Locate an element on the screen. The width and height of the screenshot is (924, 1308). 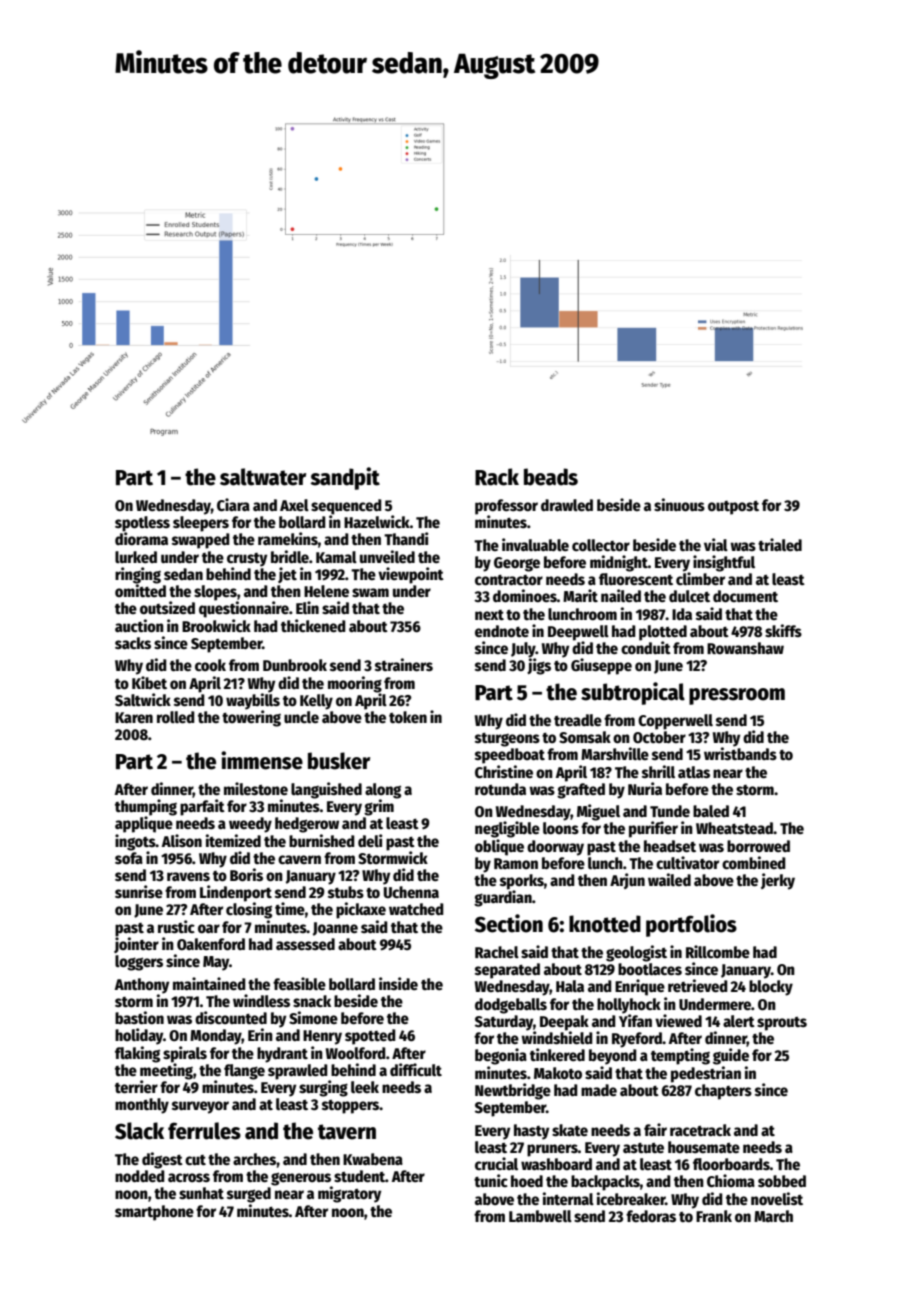
Brookwick is located at coordinates (216, 626).
